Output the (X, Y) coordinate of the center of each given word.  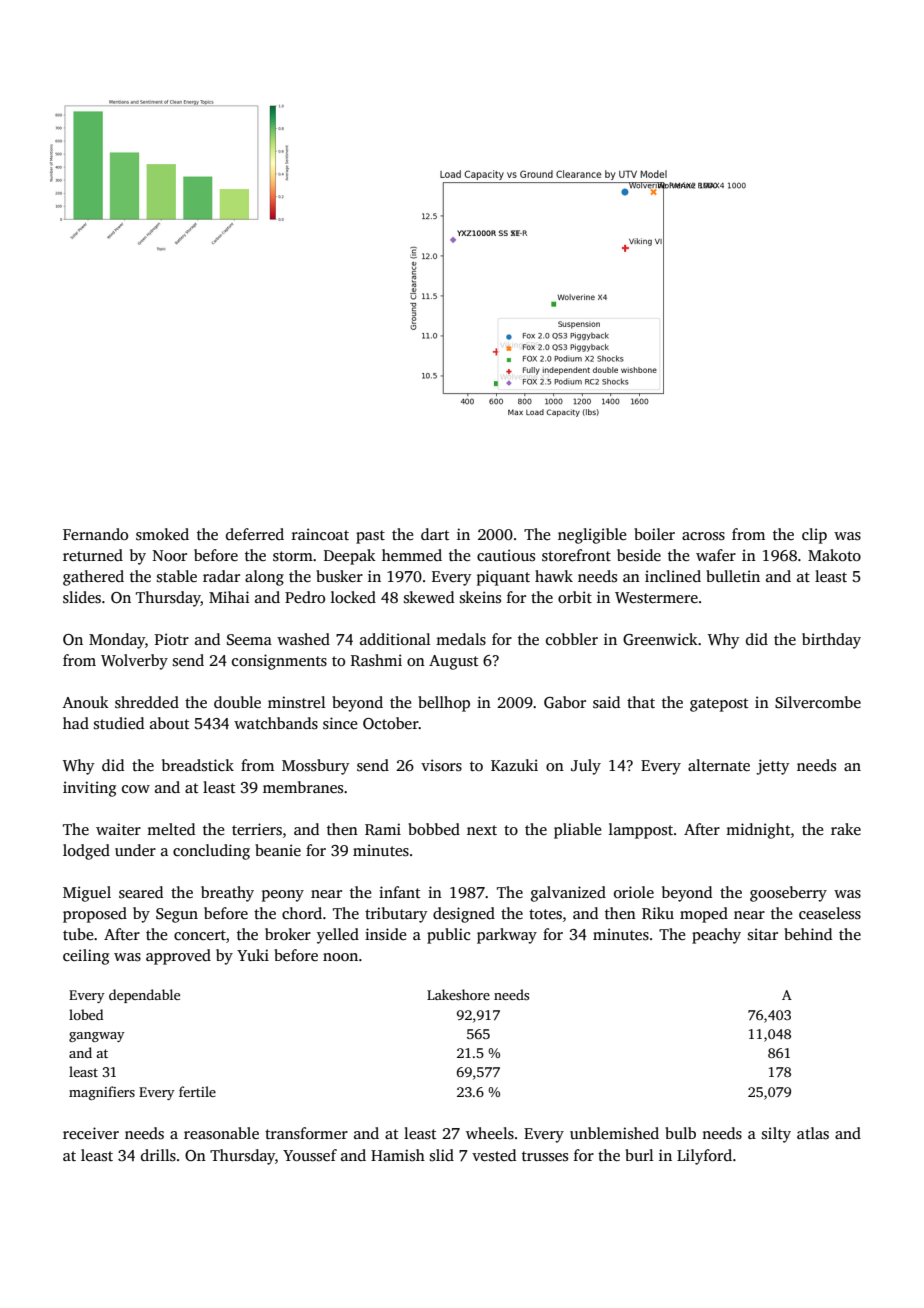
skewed (429, 597)
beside (639, 555)
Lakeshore (458, 994)
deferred (255, 534)
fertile (197, 1091)
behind (808, 934)
